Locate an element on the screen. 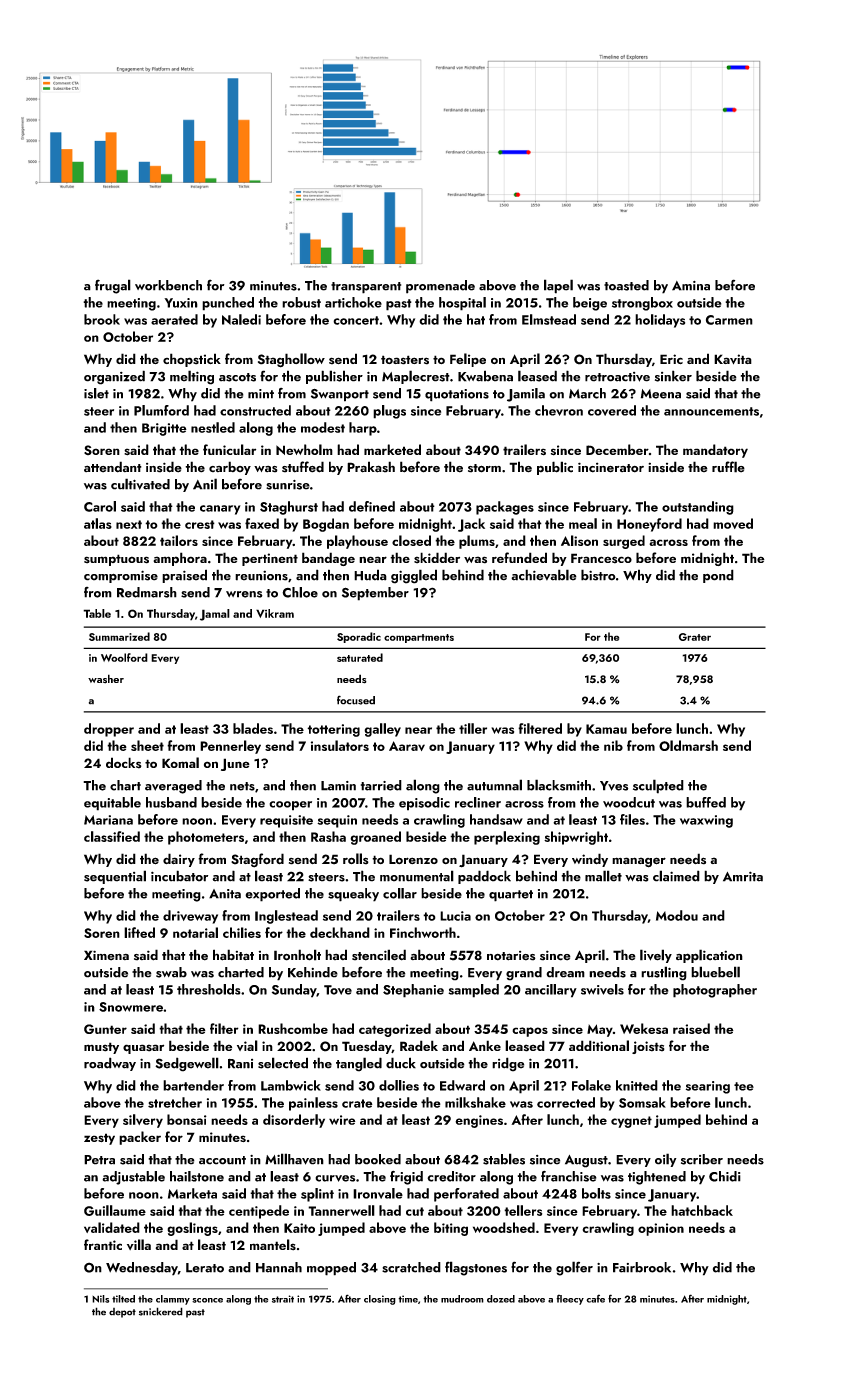  Carmen is located at coordinates (729, 320).
